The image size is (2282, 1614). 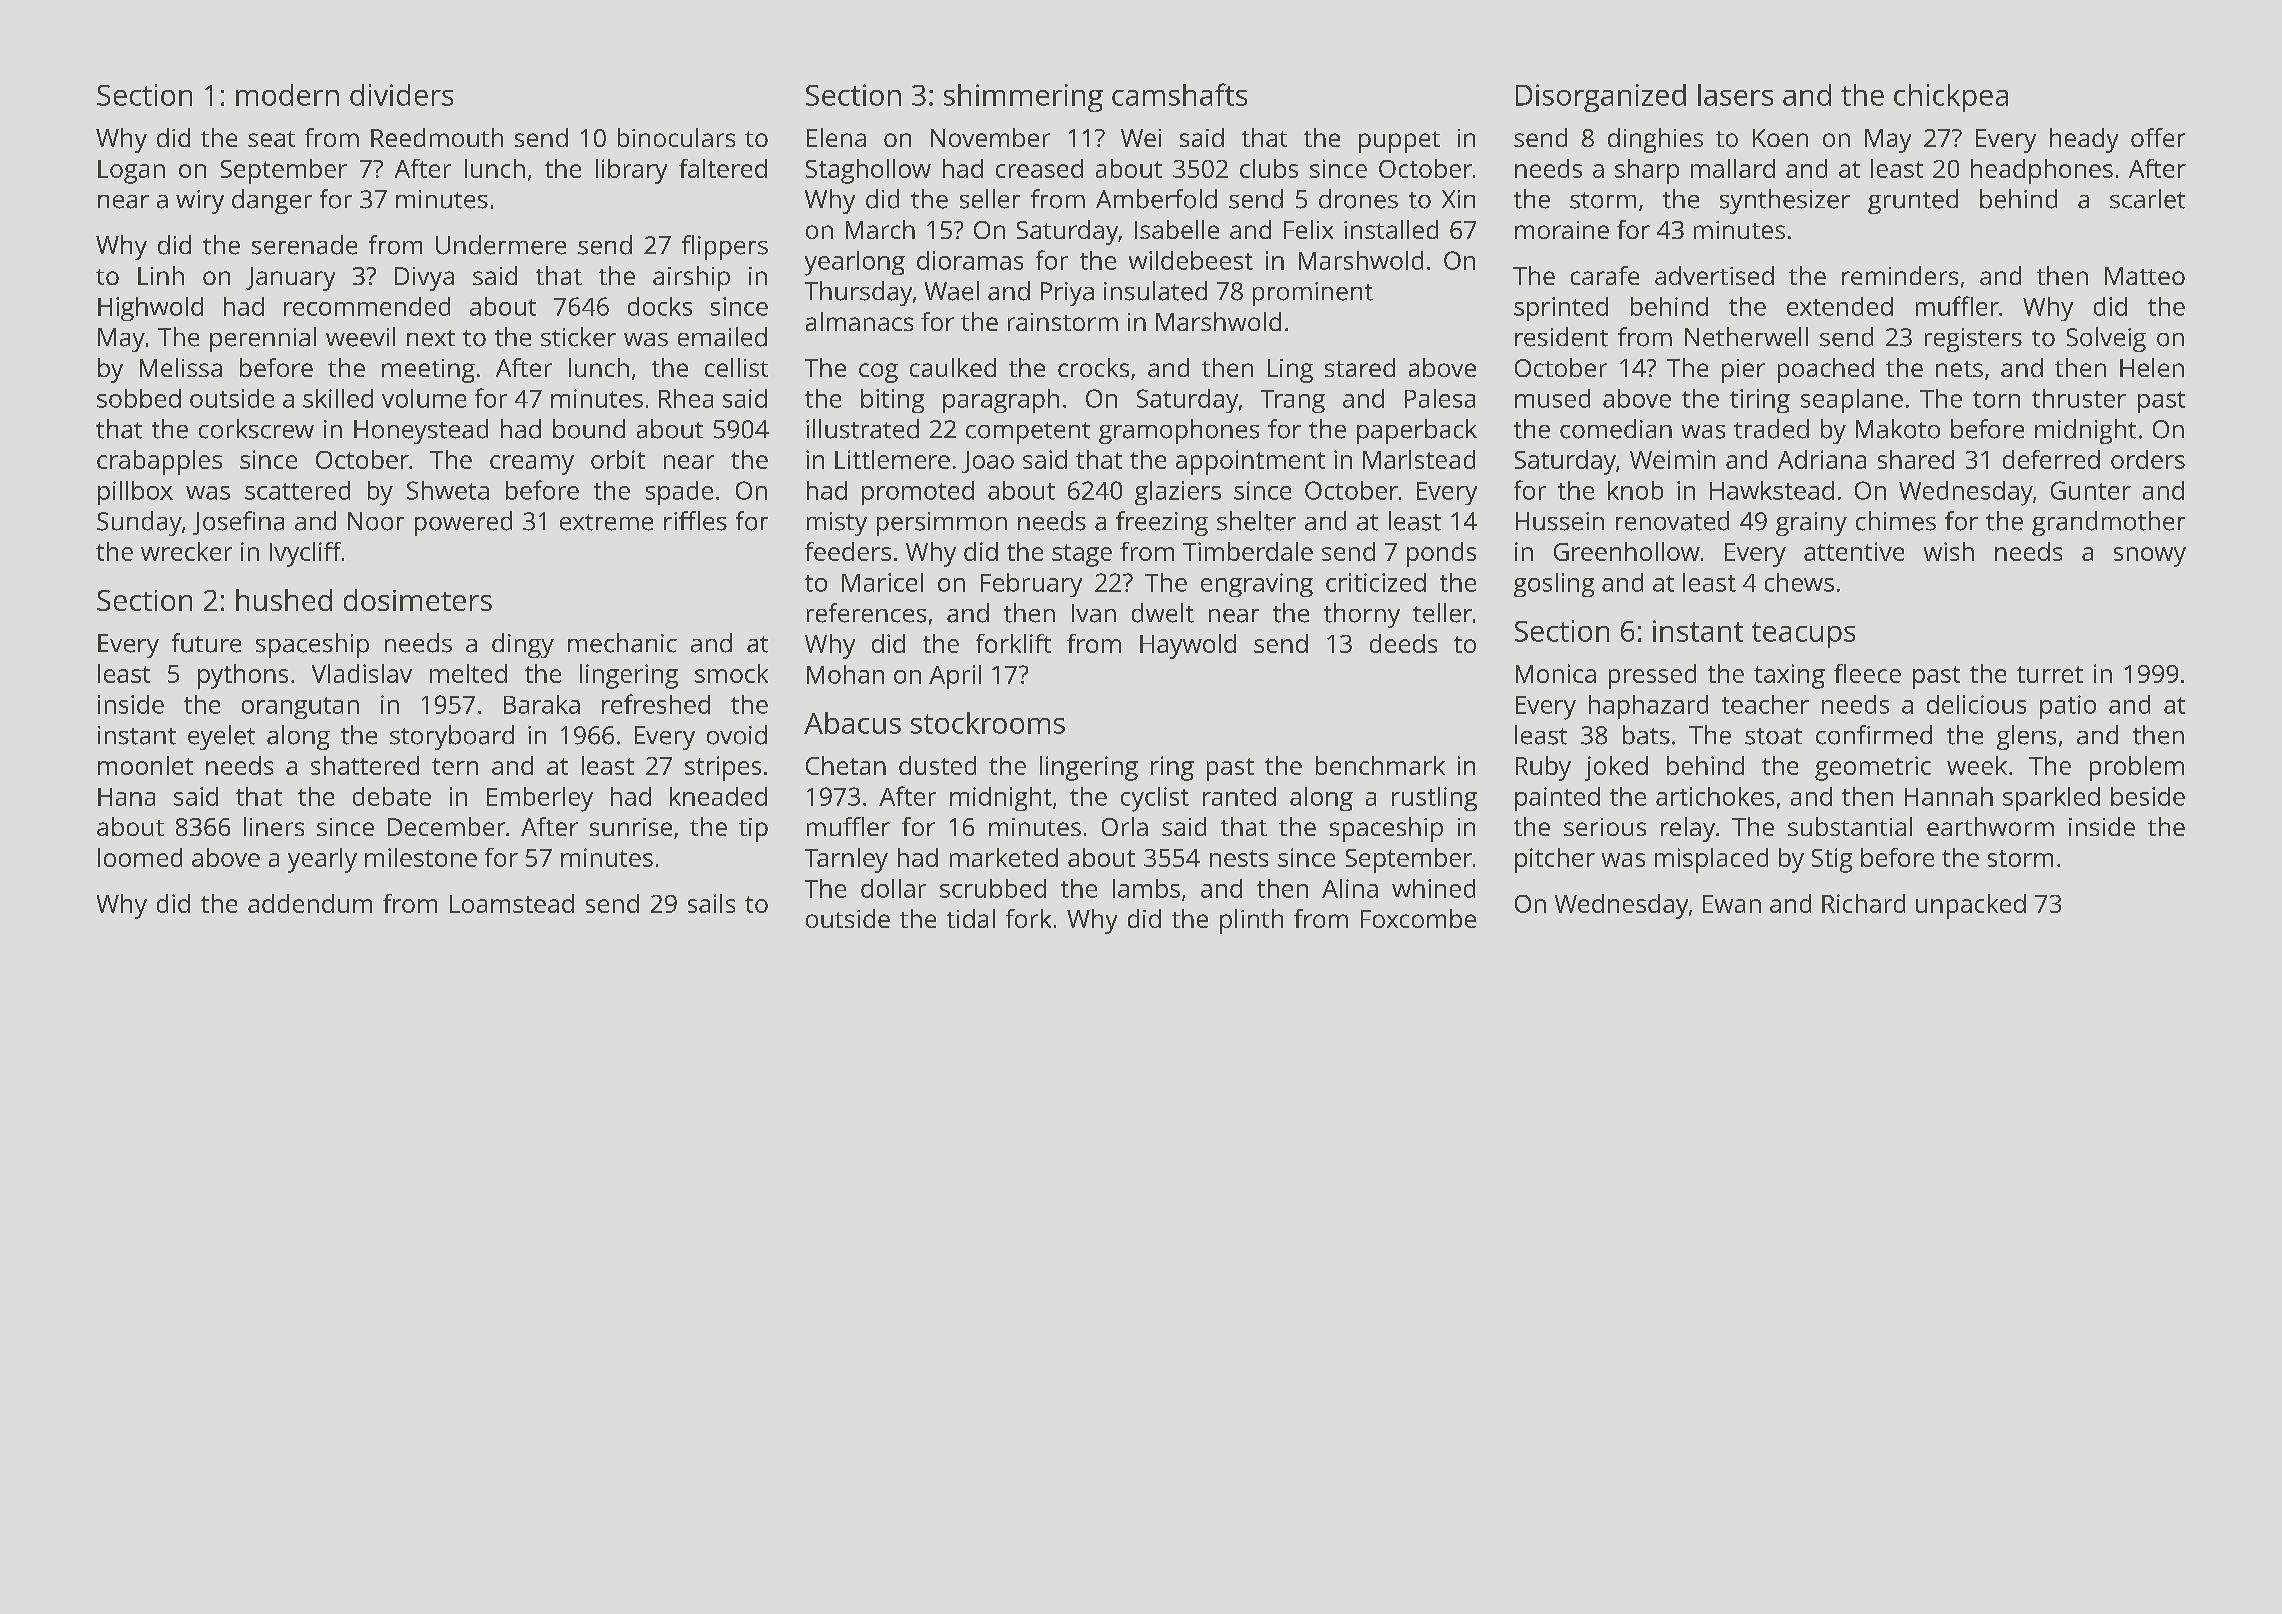 I want to click on offer, so click(x=2158, y=137).
